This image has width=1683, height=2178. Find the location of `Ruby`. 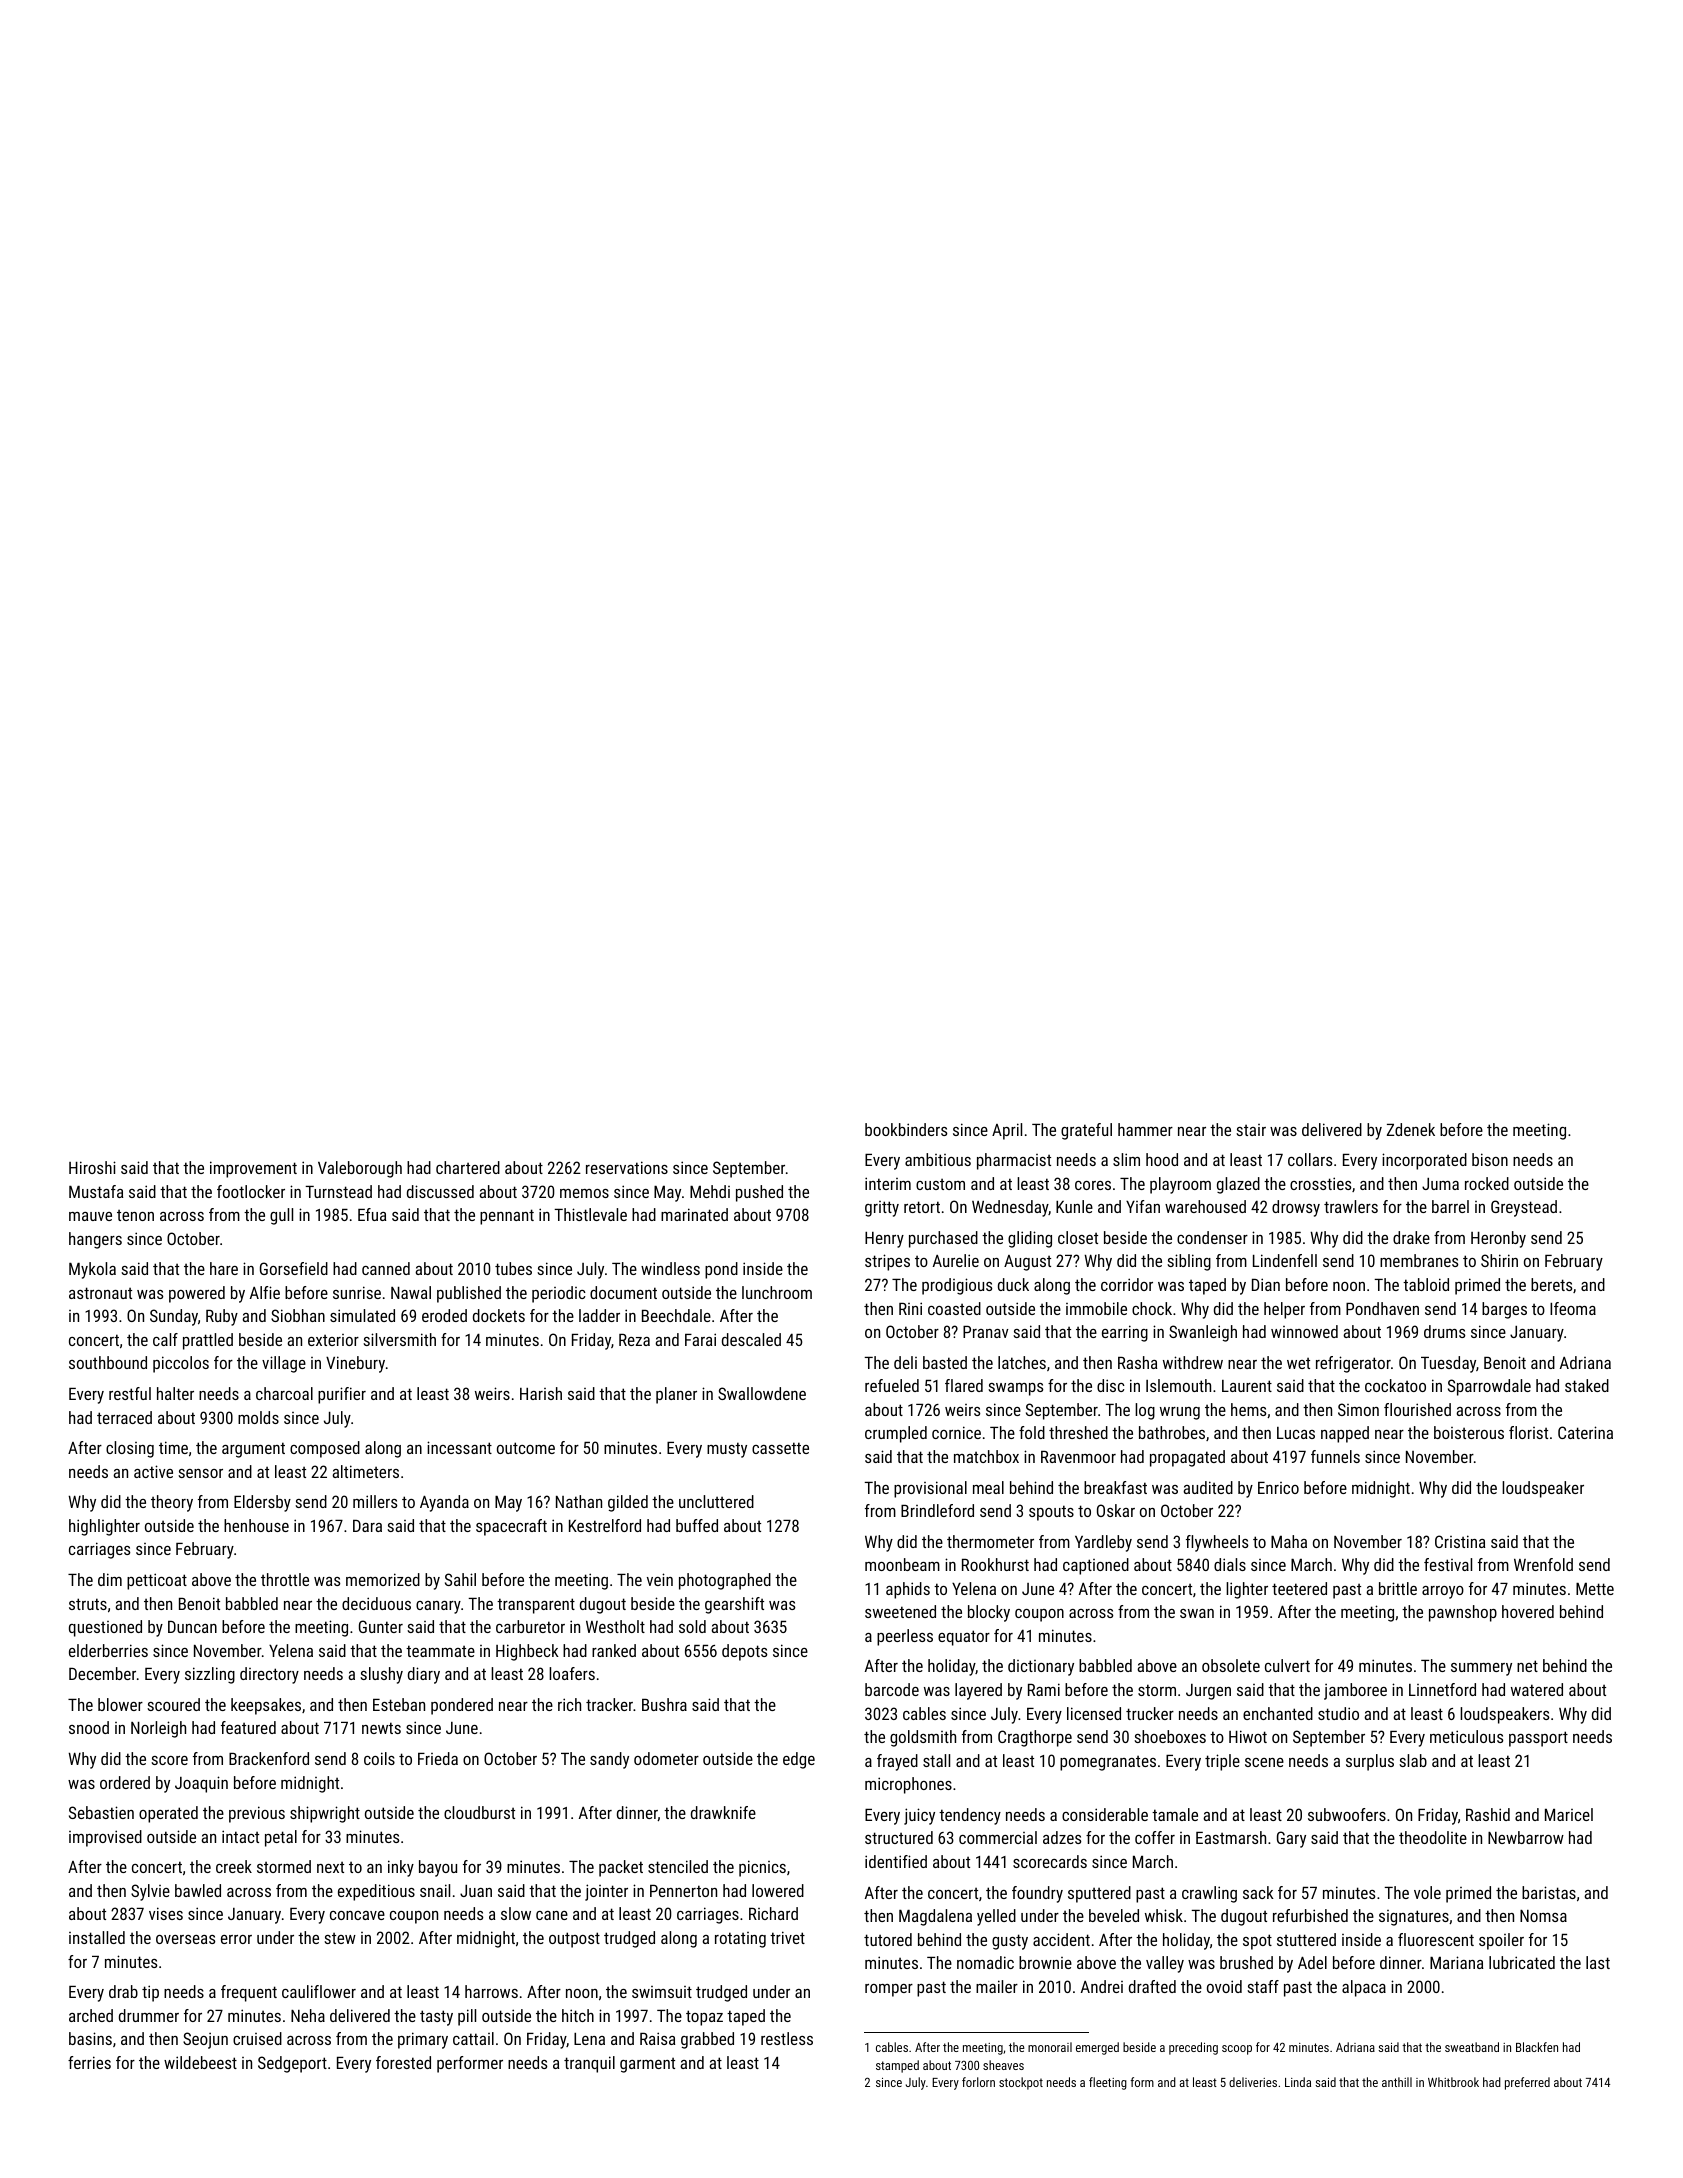

Ruby is located at coordinates (222, 1317).
